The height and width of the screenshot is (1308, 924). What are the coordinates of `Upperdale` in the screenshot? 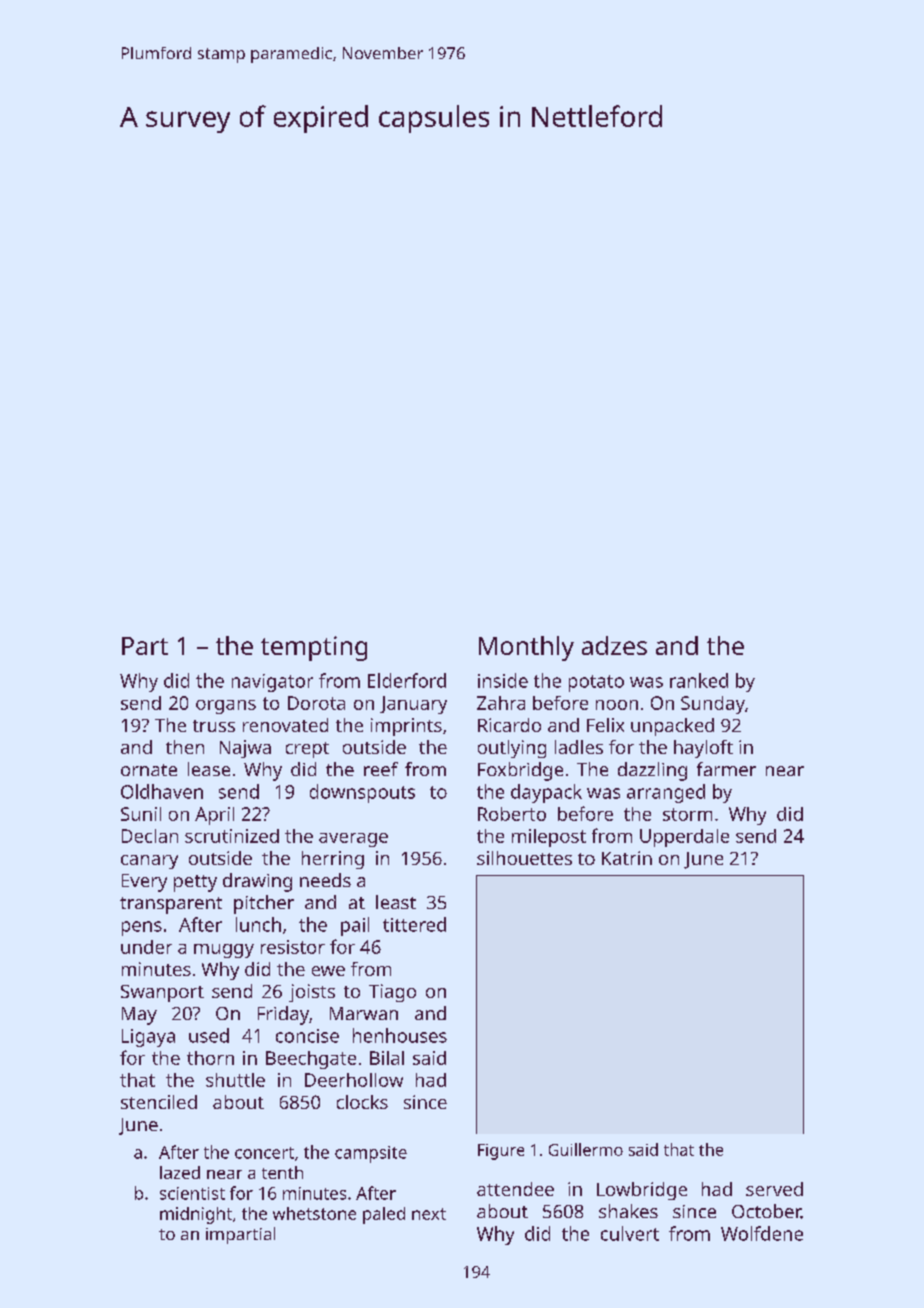 It's located at (684, 838).
